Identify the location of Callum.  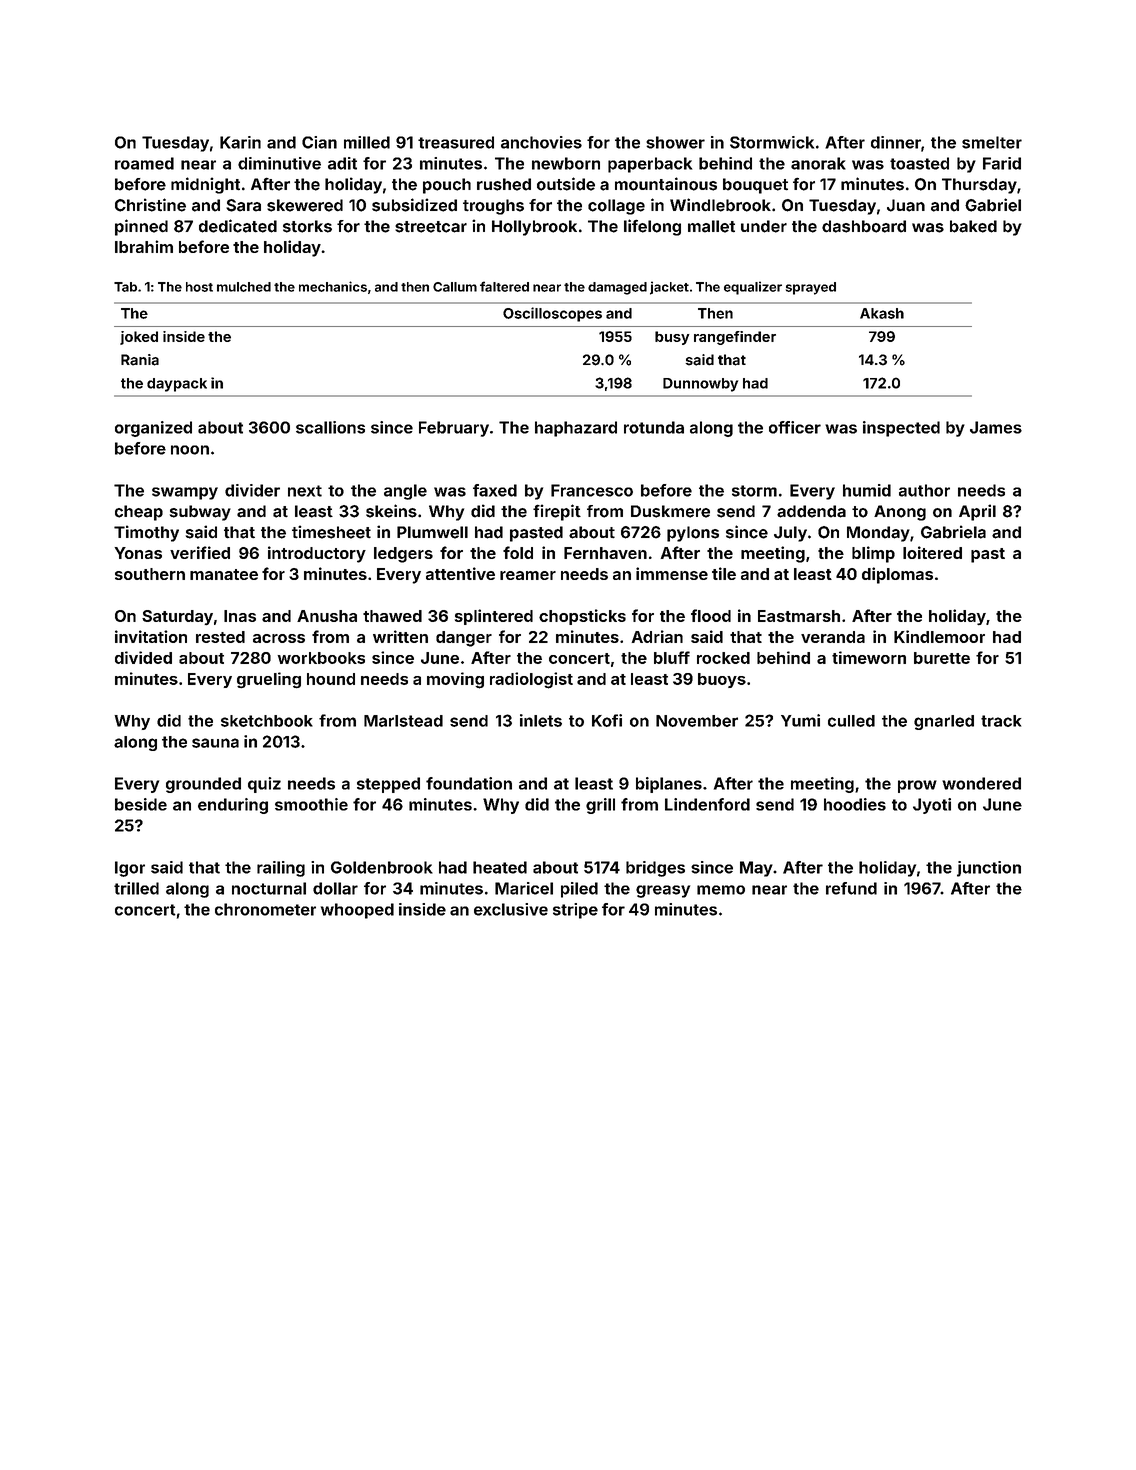
(455, 287).
